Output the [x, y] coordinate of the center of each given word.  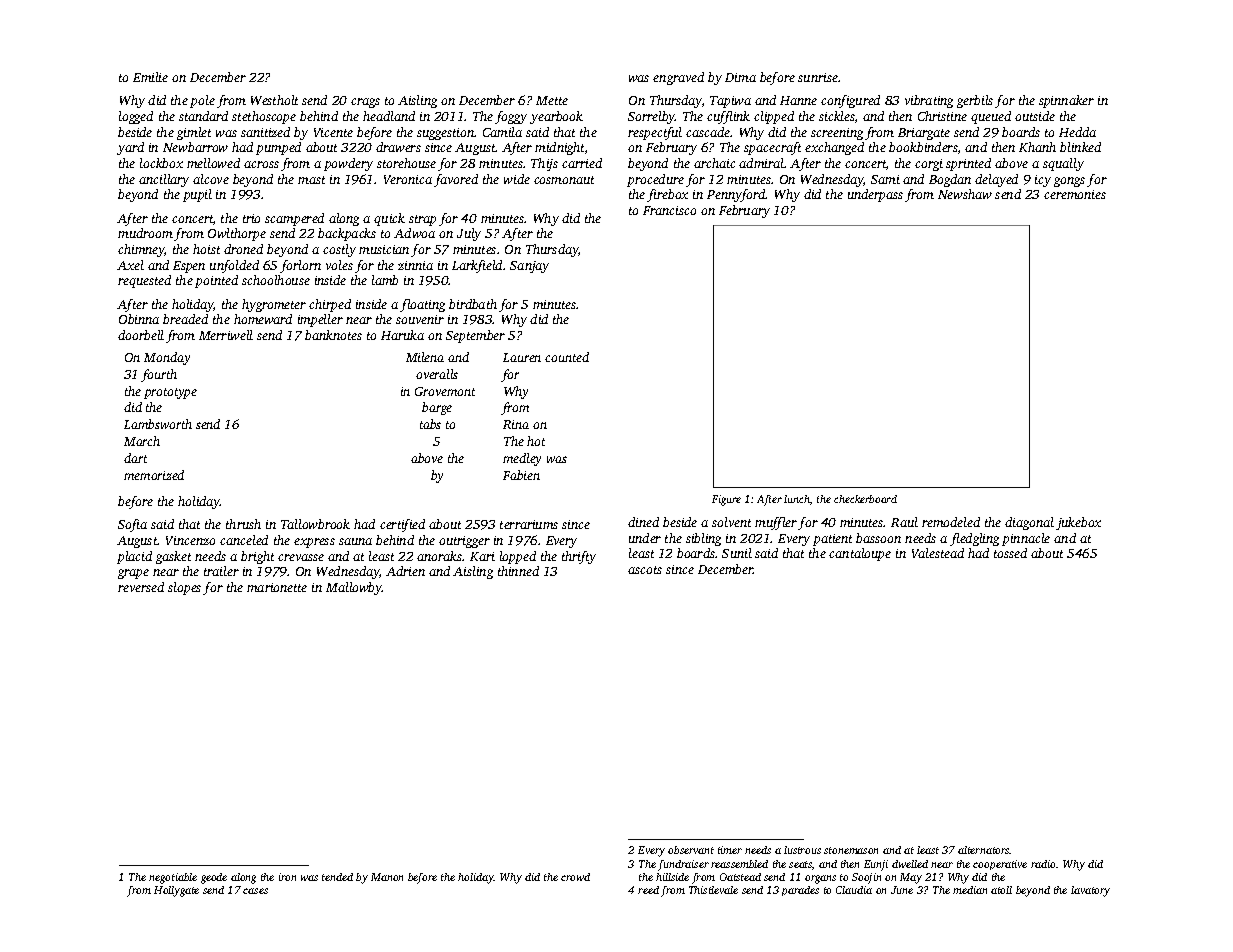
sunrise [818, 77]
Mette [552, 100]
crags [365, 103]
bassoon [878, 538]
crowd [575, 877]
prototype [170, 393]
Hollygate [176, 891]
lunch [797, 499]
